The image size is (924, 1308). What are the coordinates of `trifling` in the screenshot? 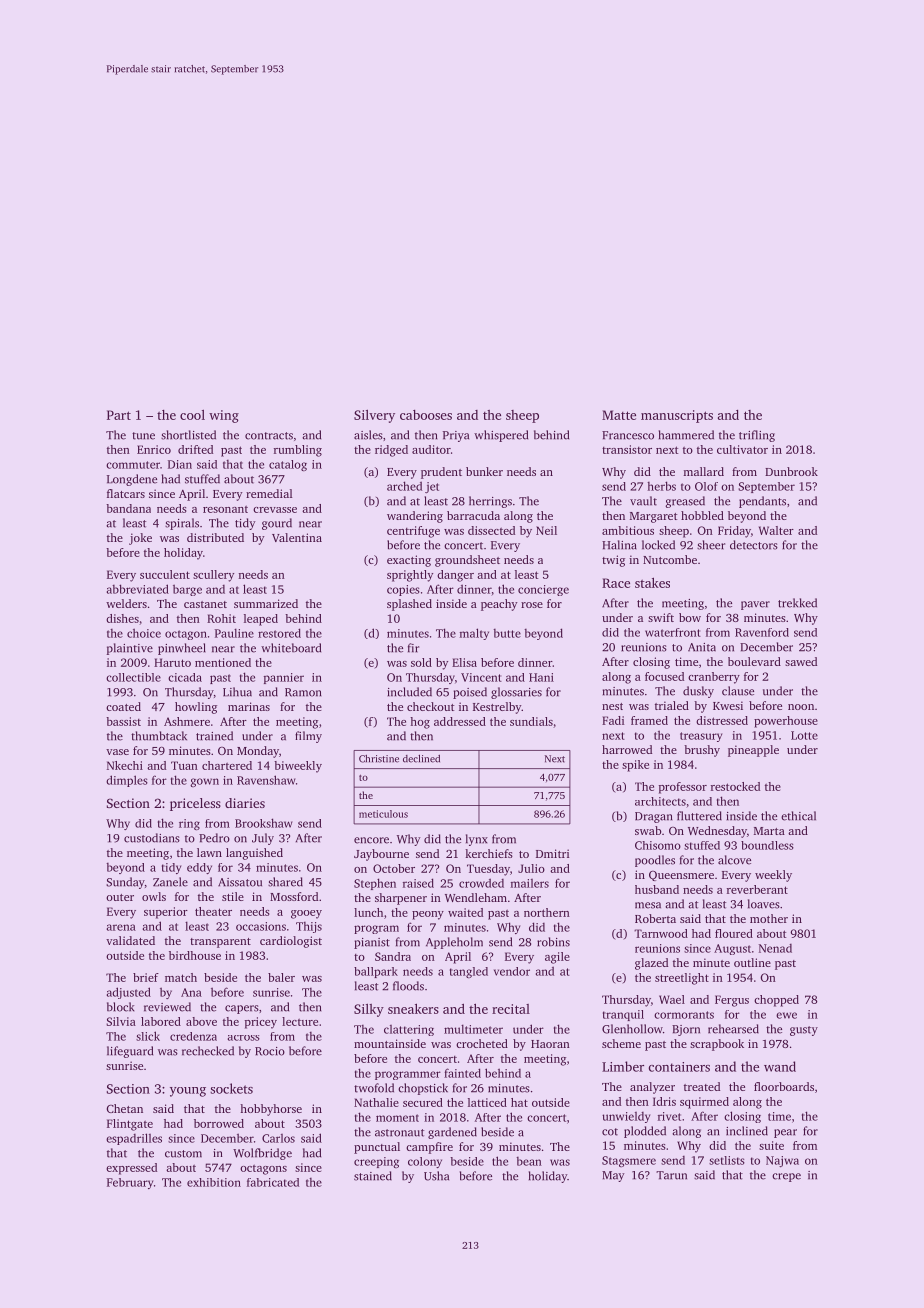 It's located at (757, 436).
